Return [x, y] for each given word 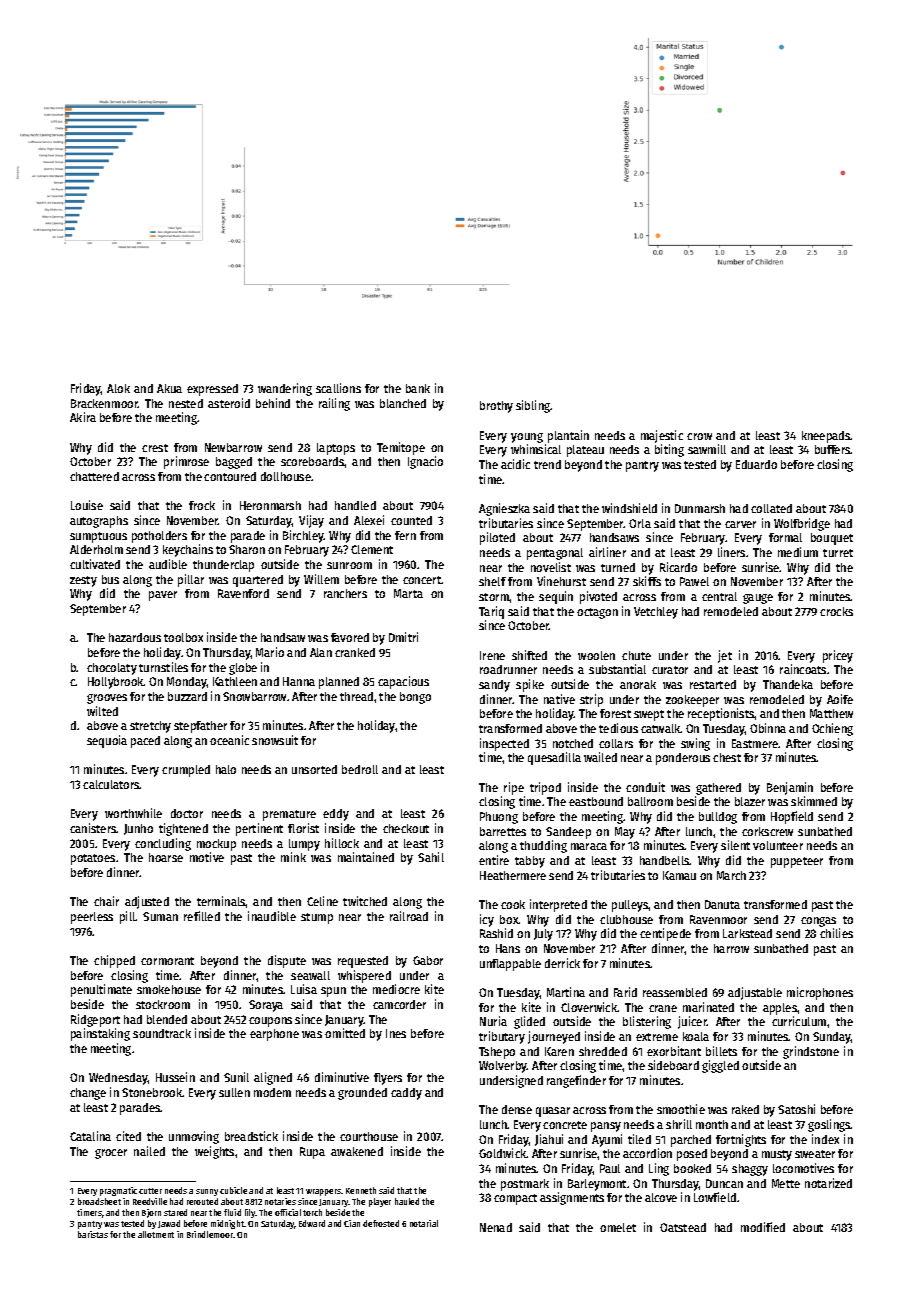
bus [110, 579]
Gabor [428, 960]
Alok [118, 388]
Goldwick [503, 1153]
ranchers [345, 593]
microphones [820, 993]
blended [167, 1019]
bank [418, 388]
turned [618, 567]
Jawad [169, 1224]
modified [763, 1227]
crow [699, 436]
